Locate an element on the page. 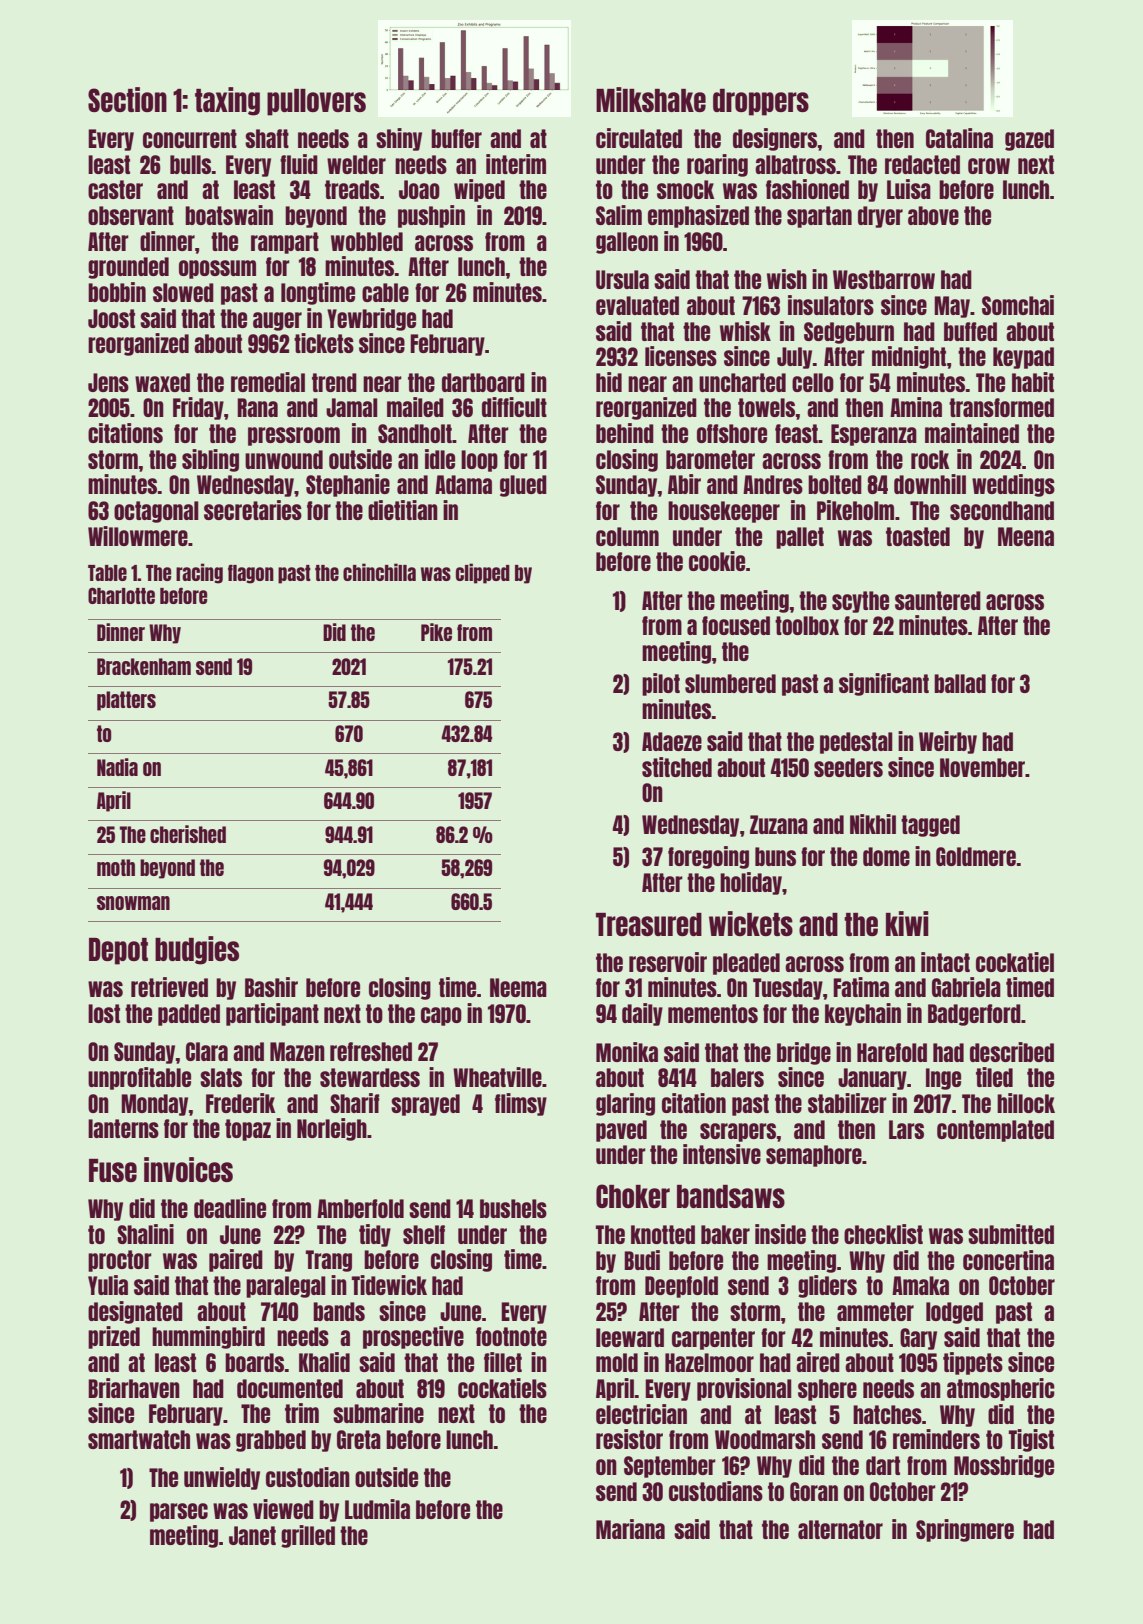 This image has width=1143, height=1624. boatswain is located at coordinates (229, 215).
